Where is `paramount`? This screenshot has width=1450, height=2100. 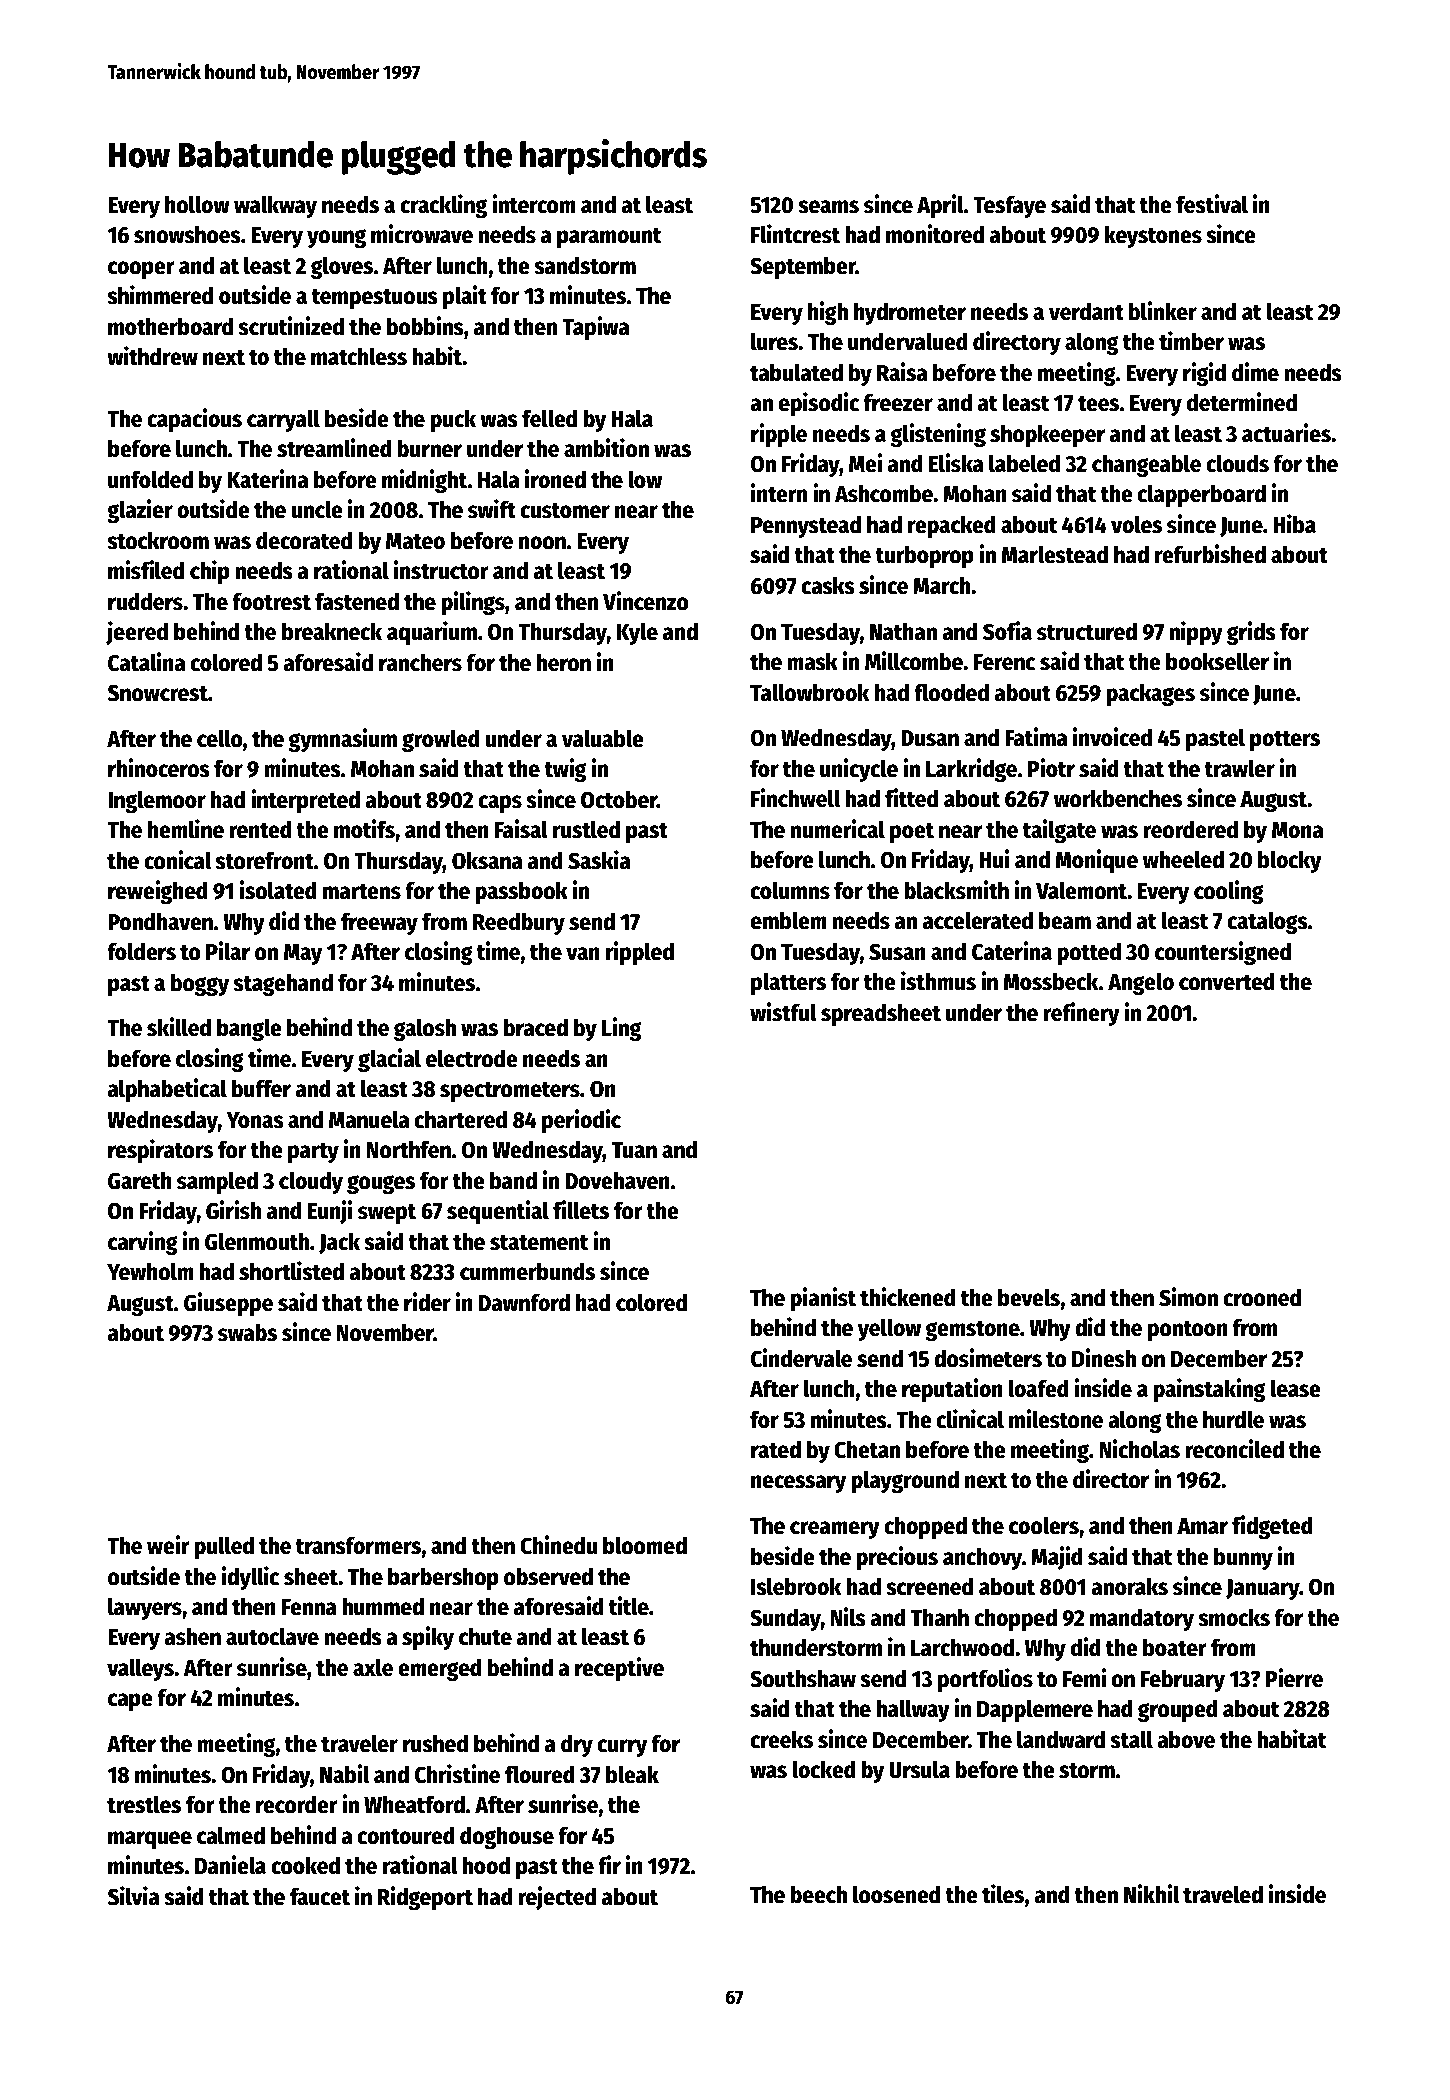
paramount is located at coordinates (609, 238).
